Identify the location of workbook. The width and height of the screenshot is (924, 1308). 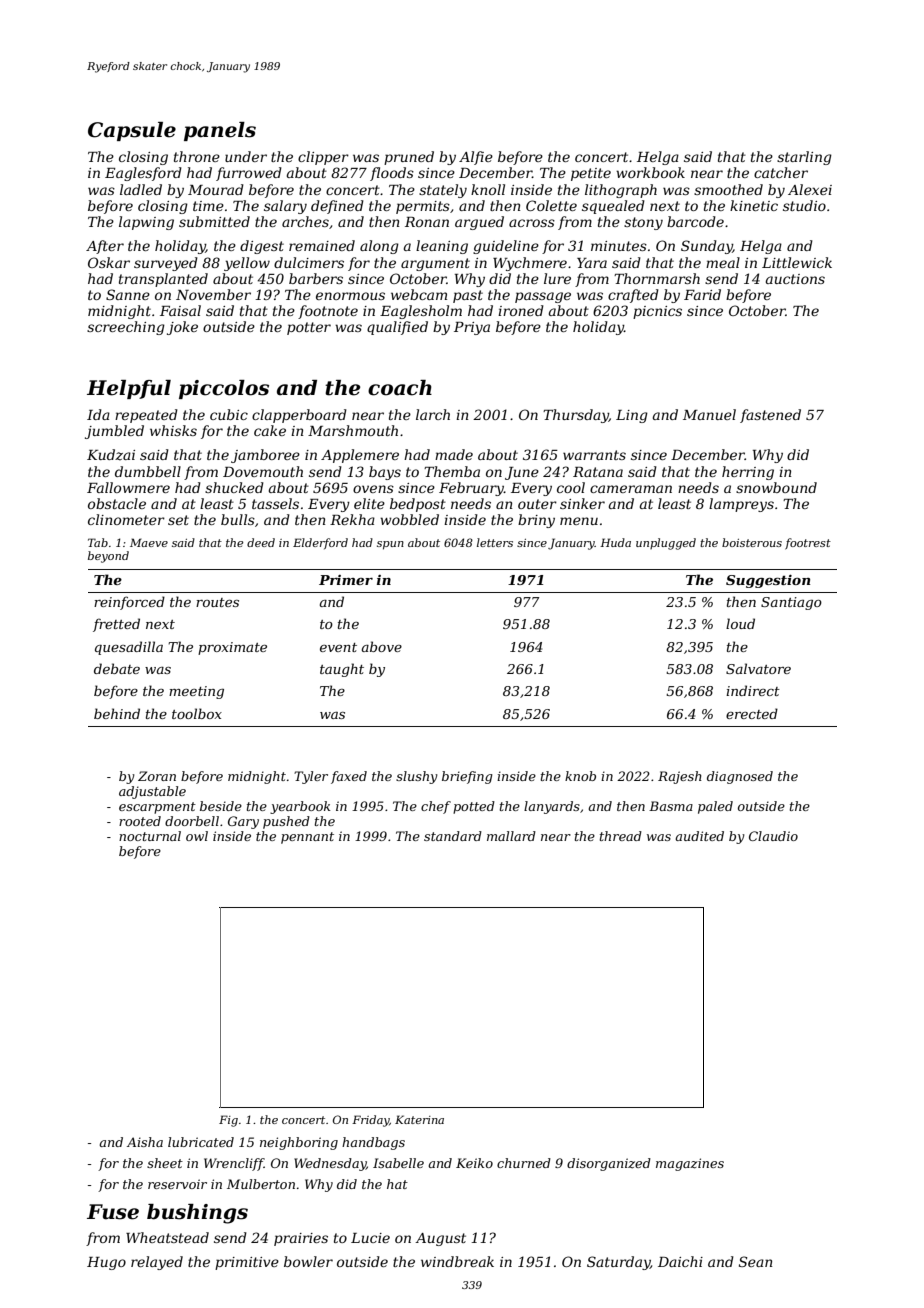
(650, 172).
